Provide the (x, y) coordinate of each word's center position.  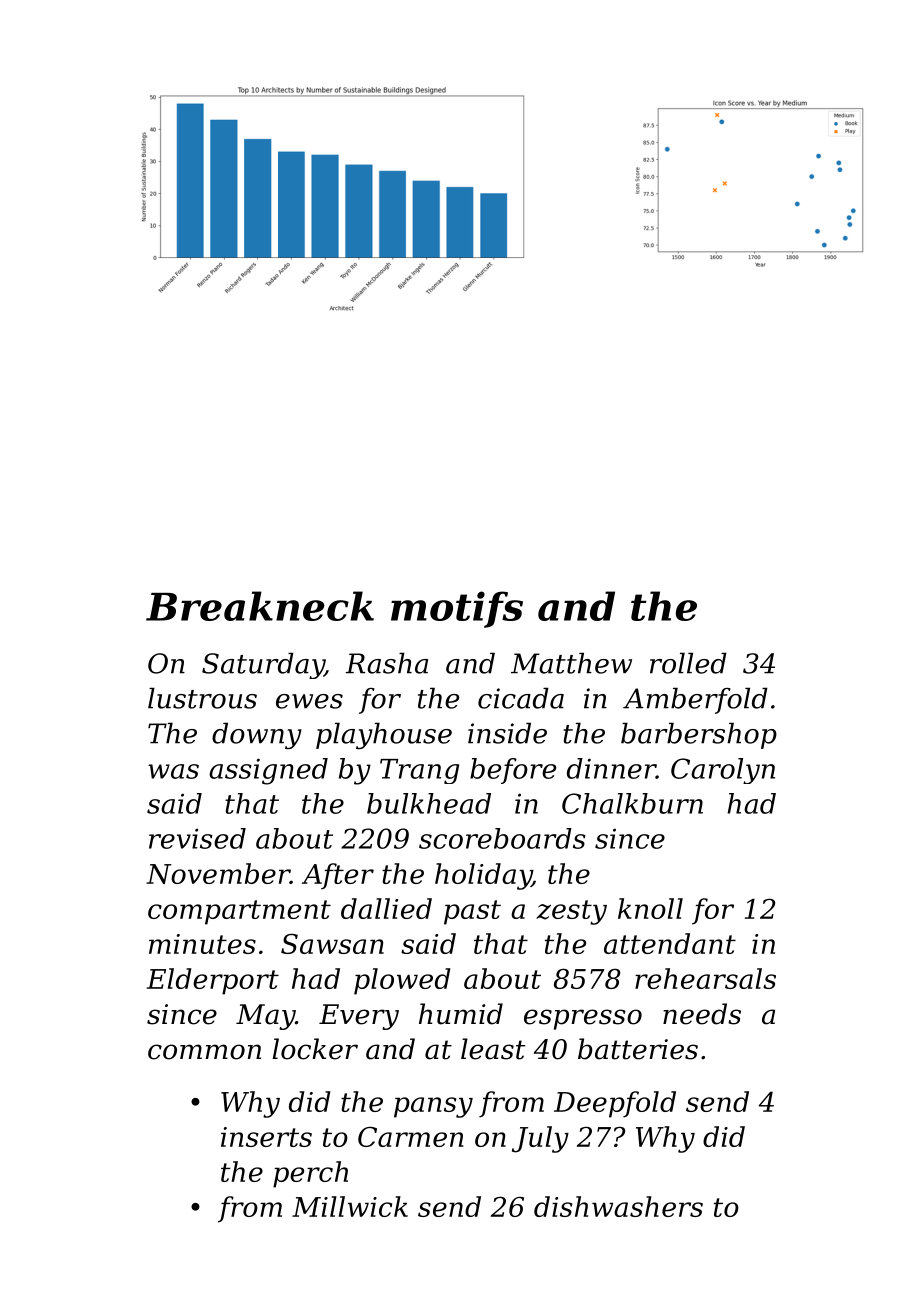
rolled (688, 663)
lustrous (202, 698)
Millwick (350, 1206)
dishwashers (618, 1206)
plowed (402, 981)
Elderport (212, 981)
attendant (670, 943)
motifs (457, 609)
